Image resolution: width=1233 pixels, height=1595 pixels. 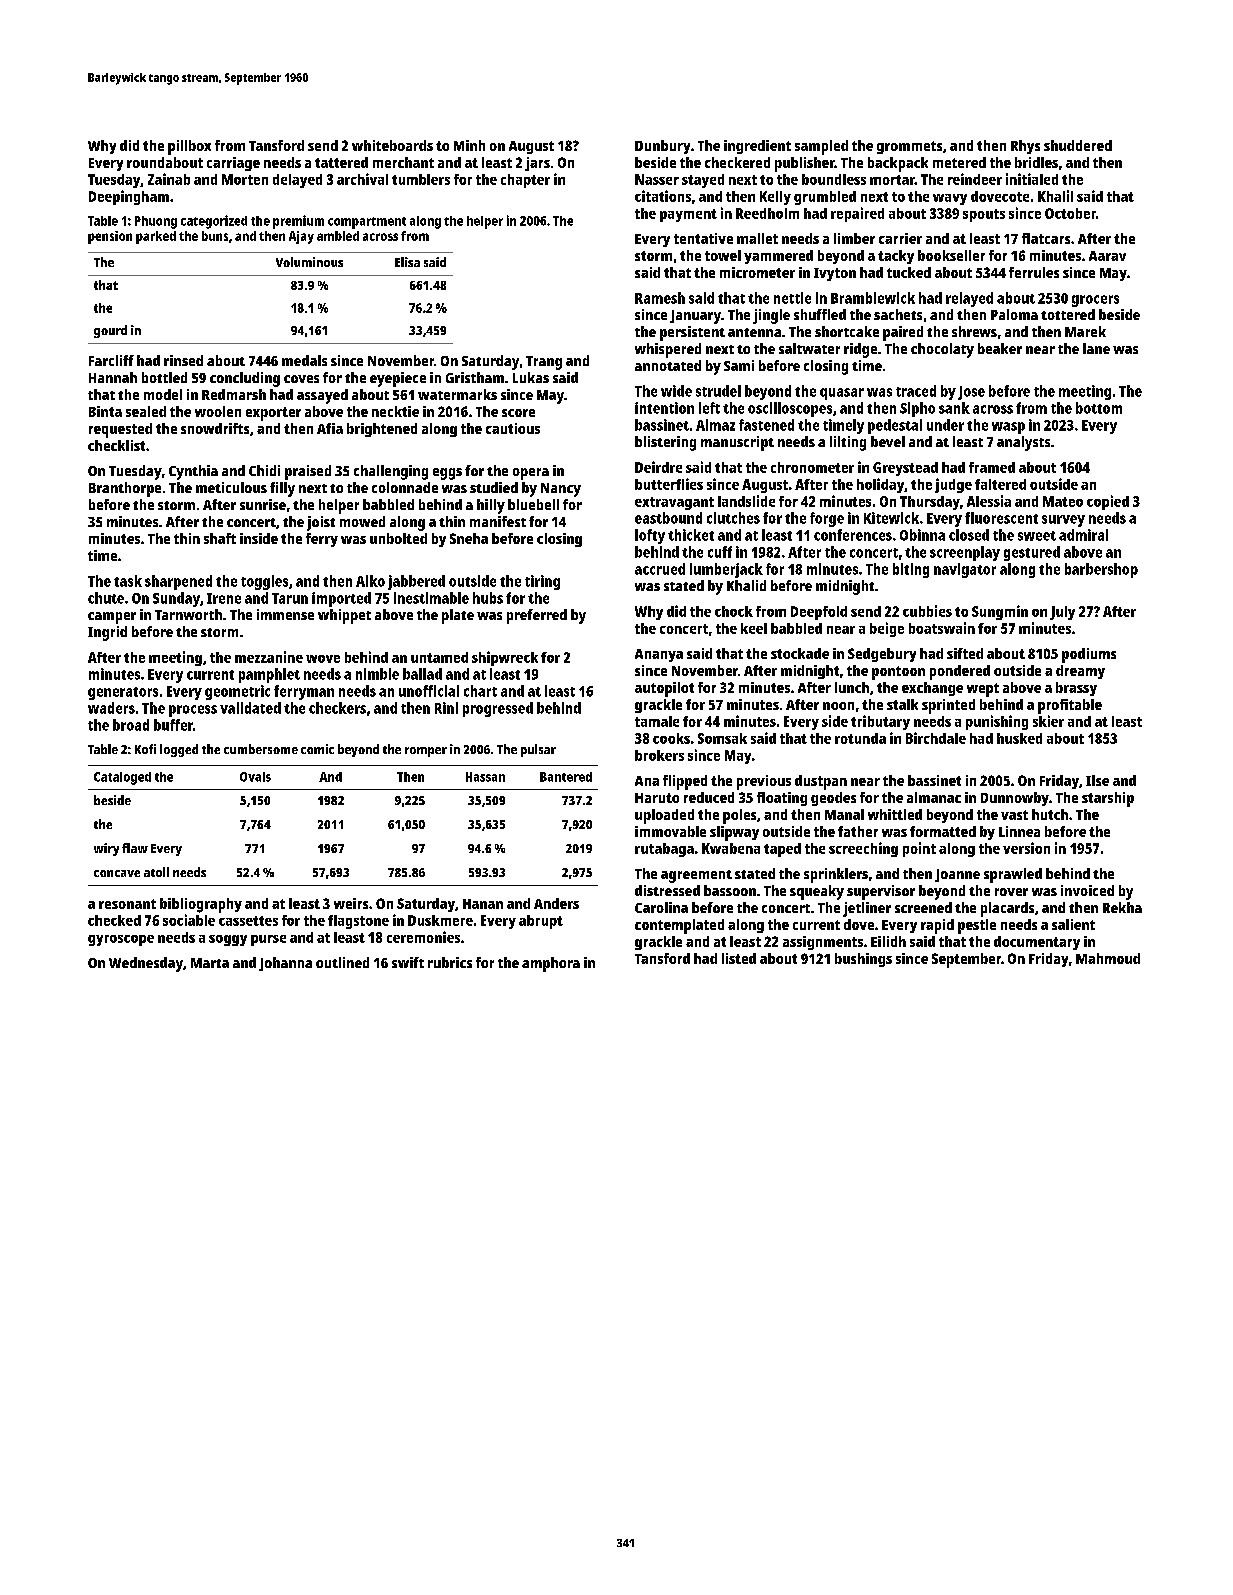 I want to click on Sneha, so click(x=469, y=538).
